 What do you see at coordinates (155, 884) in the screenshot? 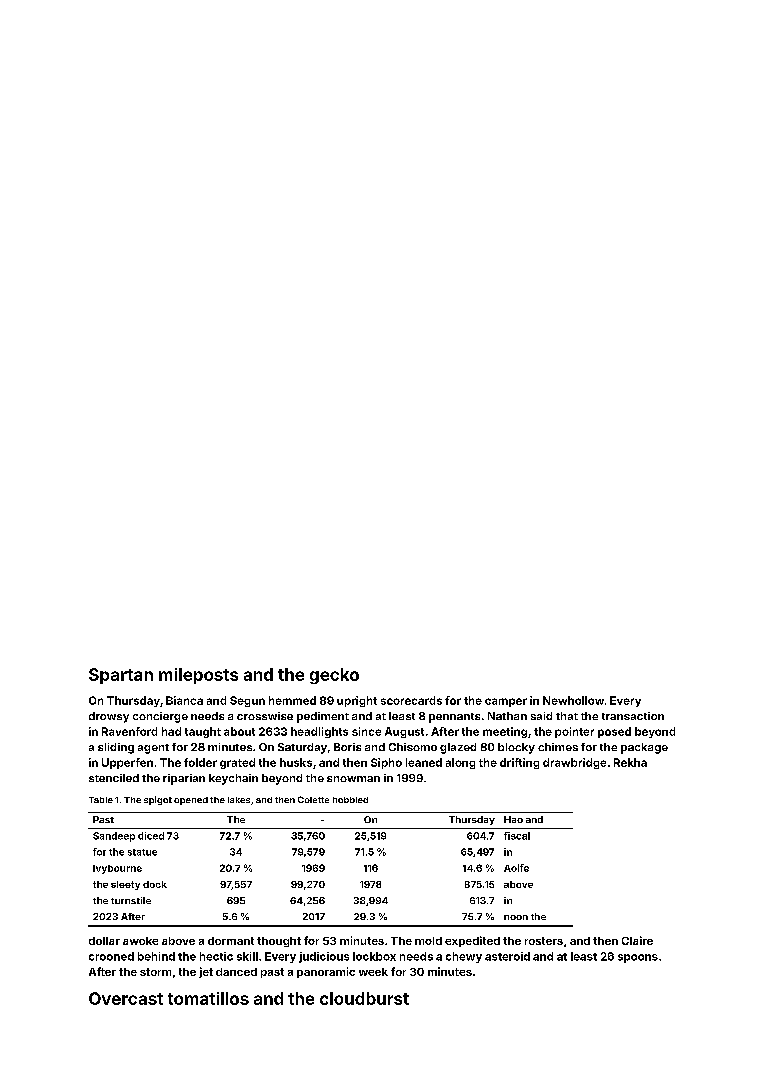
I see `dock` at bounding box center [155, 884].
